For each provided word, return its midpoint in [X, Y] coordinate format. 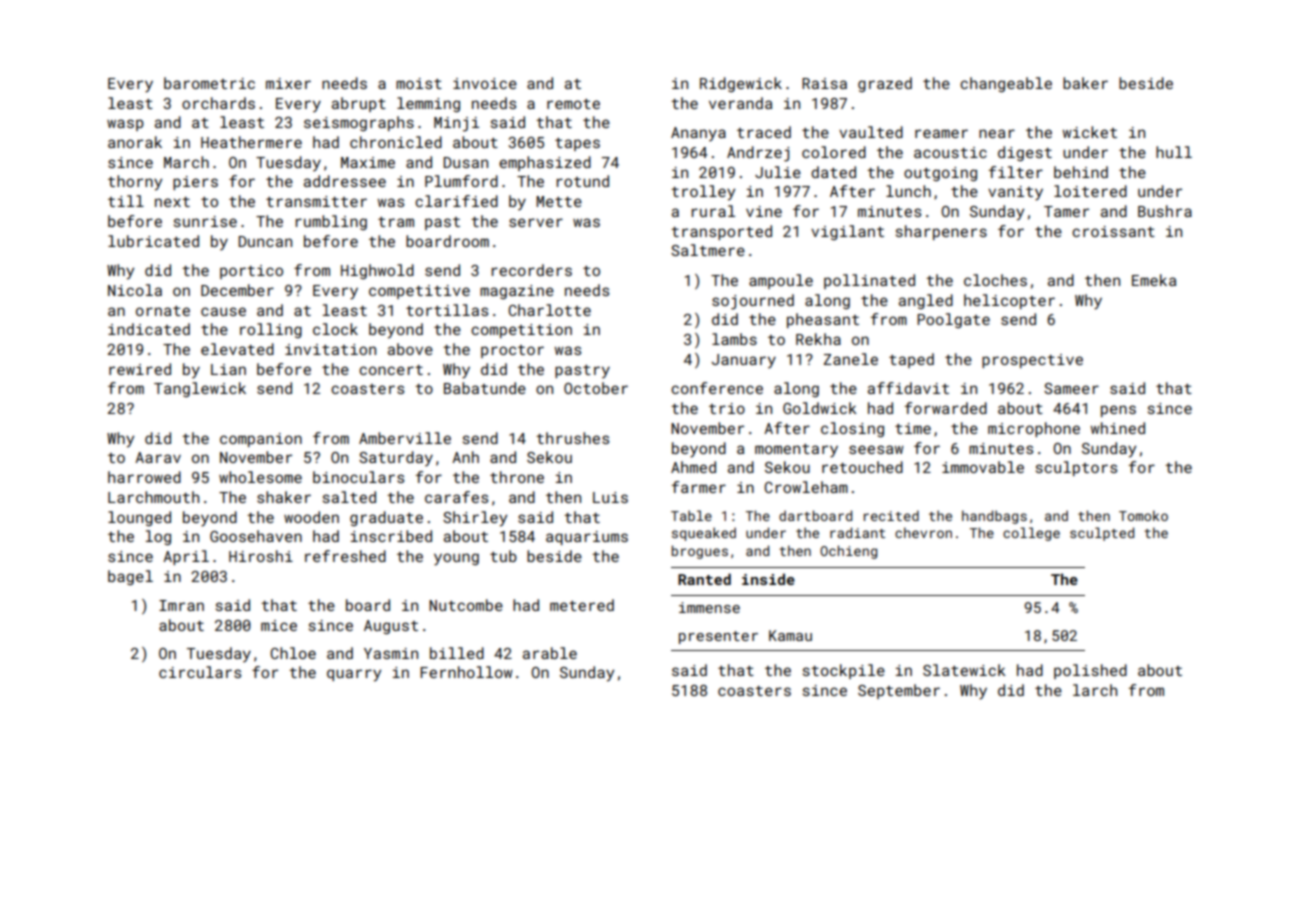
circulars [200, 672]
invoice [485, 83]
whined [1118, 428]
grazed [885, 84]
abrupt [359, 104]
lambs [734, 339]
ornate [163, 311]
